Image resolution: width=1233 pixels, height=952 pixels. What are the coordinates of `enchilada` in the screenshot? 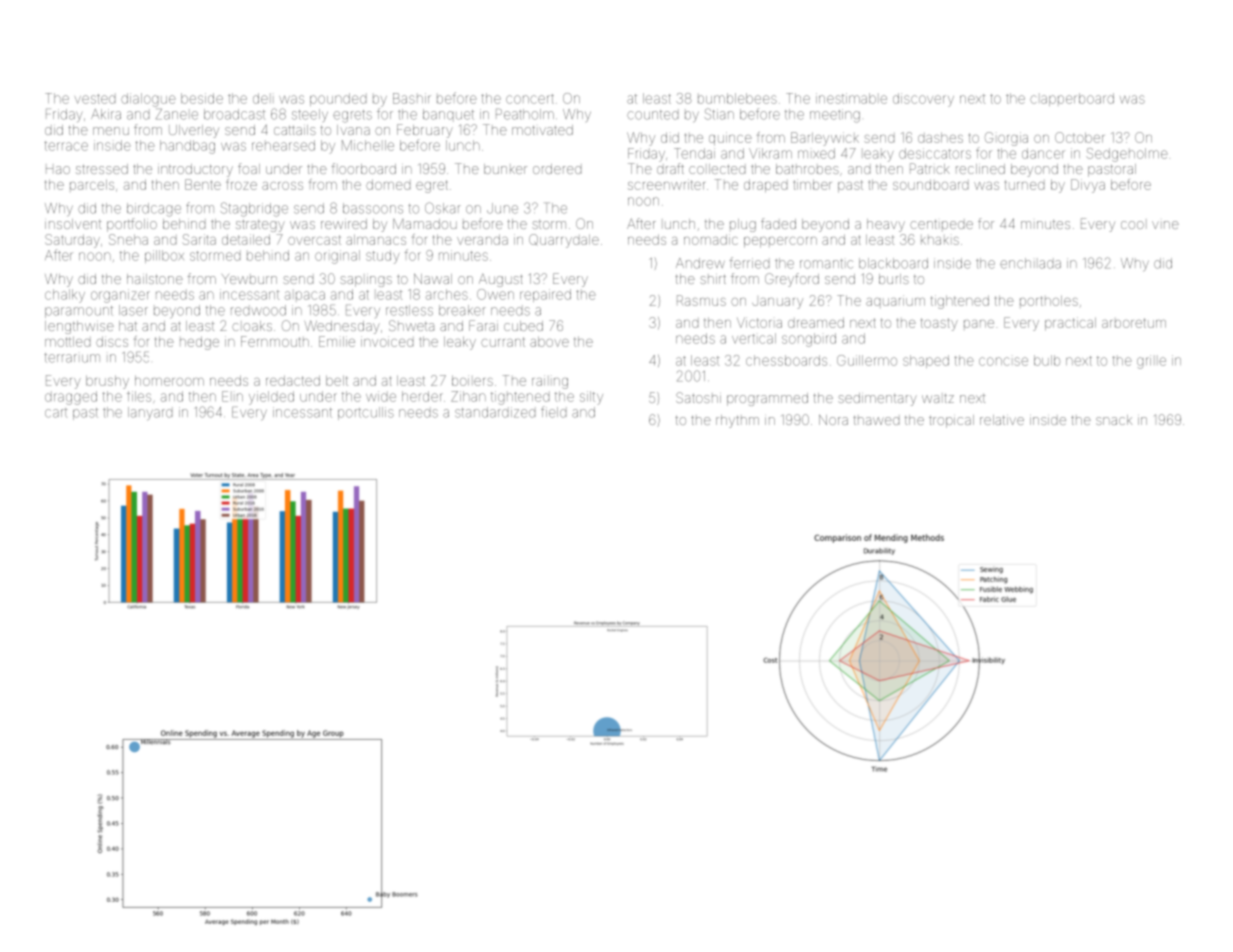 It's located at (1030, 263).
